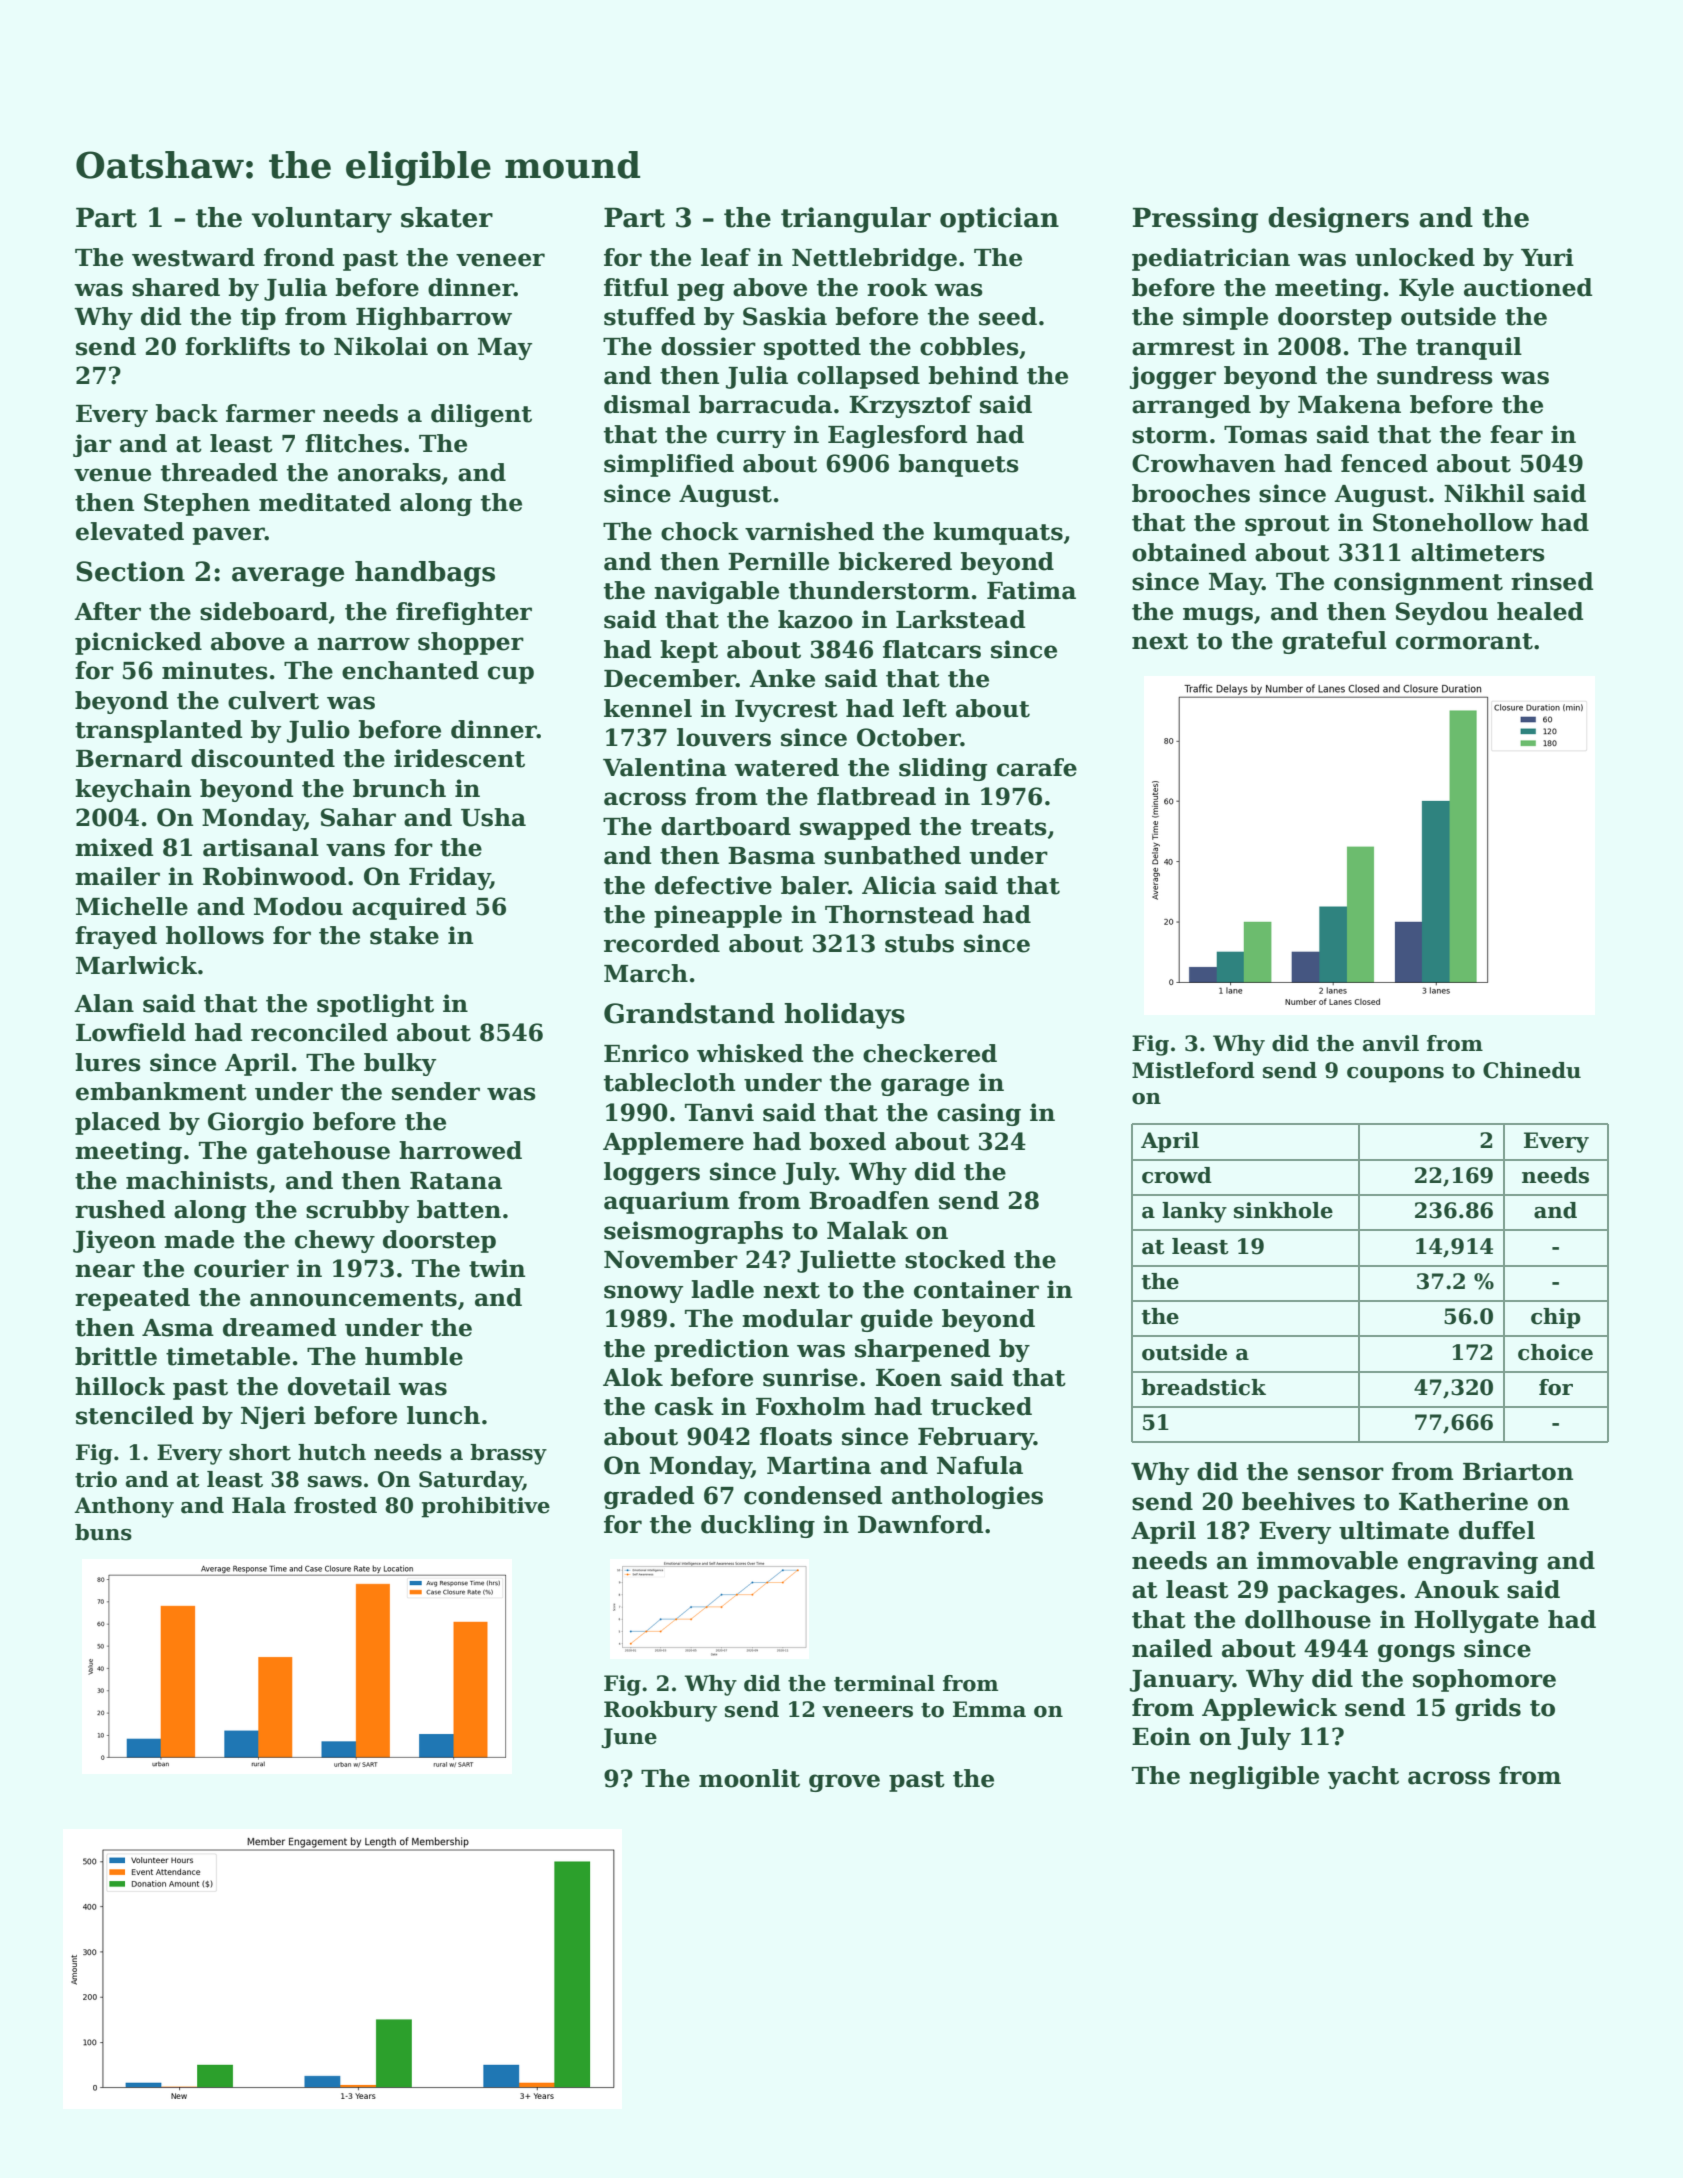 This page has width=1683, height=2178. I want to click on acquired, so click(409, 908).
